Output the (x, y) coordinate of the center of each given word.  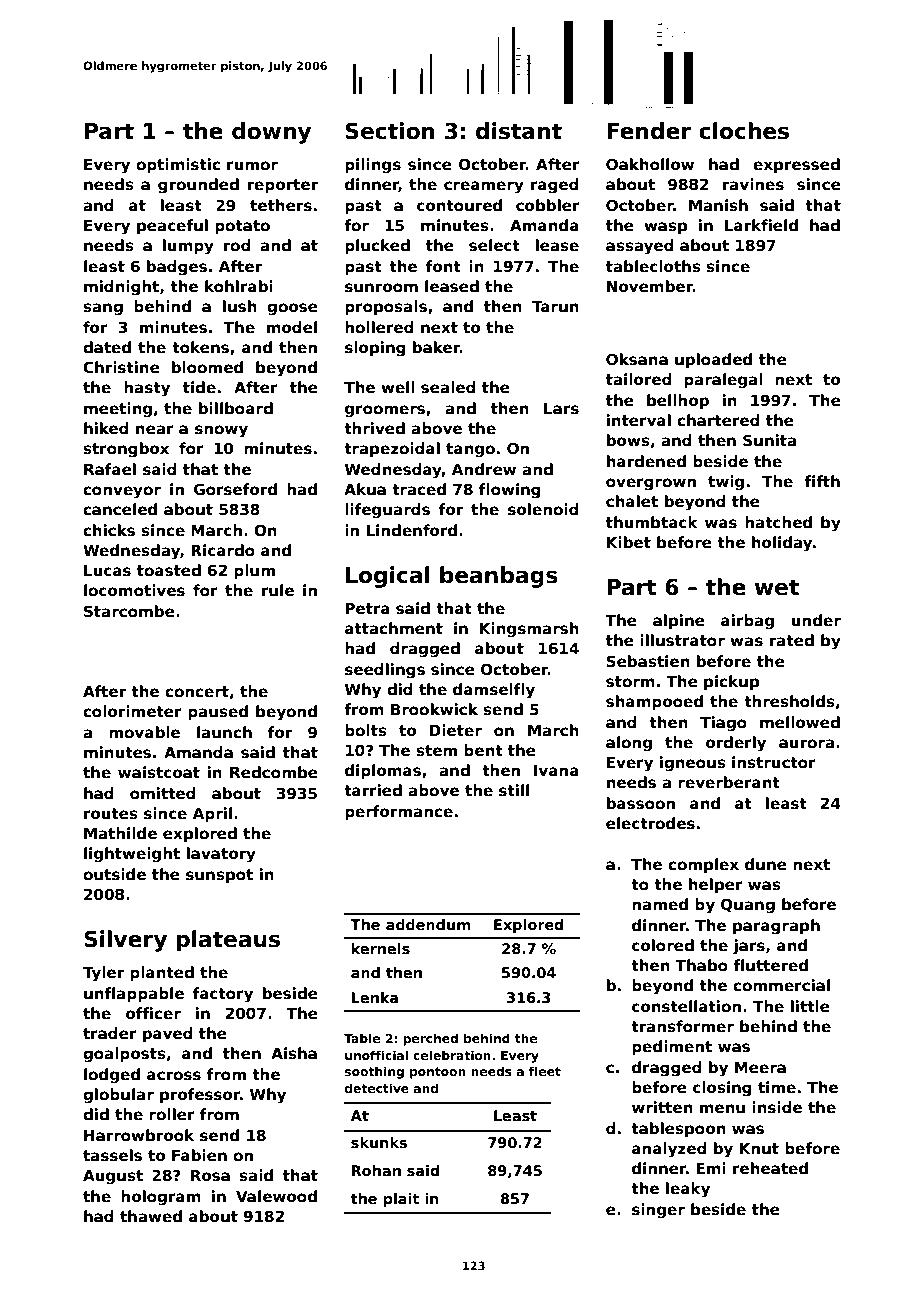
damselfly (494, 691)
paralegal (723, 381)
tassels (112, 1155)
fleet (545, 1071)
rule (278, 590)
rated (792, 640)
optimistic (178, 165)
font (443, 266)
